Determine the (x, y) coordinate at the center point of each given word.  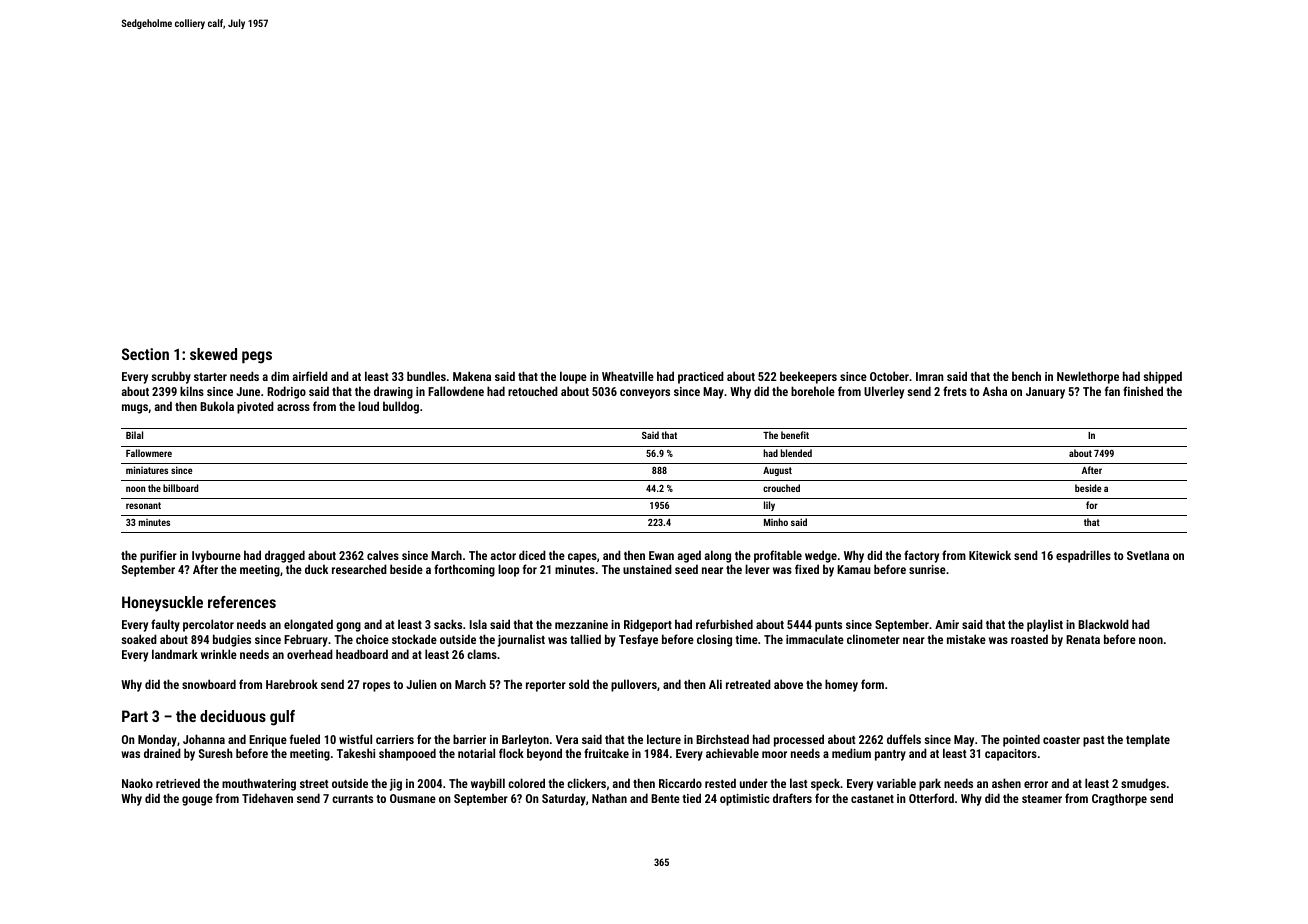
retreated (748, 684)
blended (796, 453)
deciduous (233, 716)
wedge (821, 556)
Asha (995, 391)
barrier (469, 739)
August (777, 471)
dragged (285, 556)
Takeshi (356, 753)
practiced (701, 377)
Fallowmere (149, 453)
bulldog (401, 407)
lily (769, 506)
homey (841, 685)
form (872, 684)
